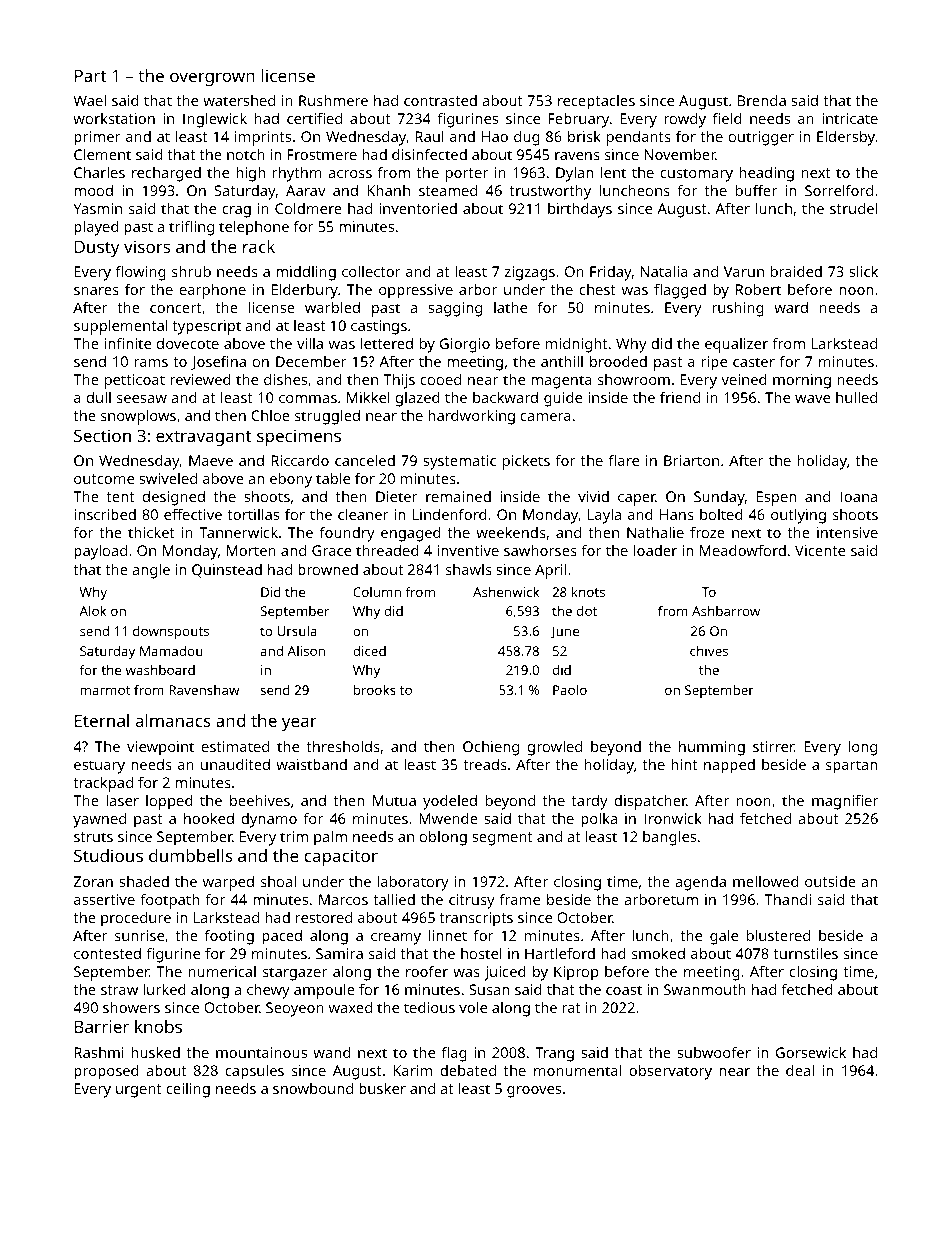  Describe the element at coordinates (736, 345) in the image. I see `equalizer` at that location.
